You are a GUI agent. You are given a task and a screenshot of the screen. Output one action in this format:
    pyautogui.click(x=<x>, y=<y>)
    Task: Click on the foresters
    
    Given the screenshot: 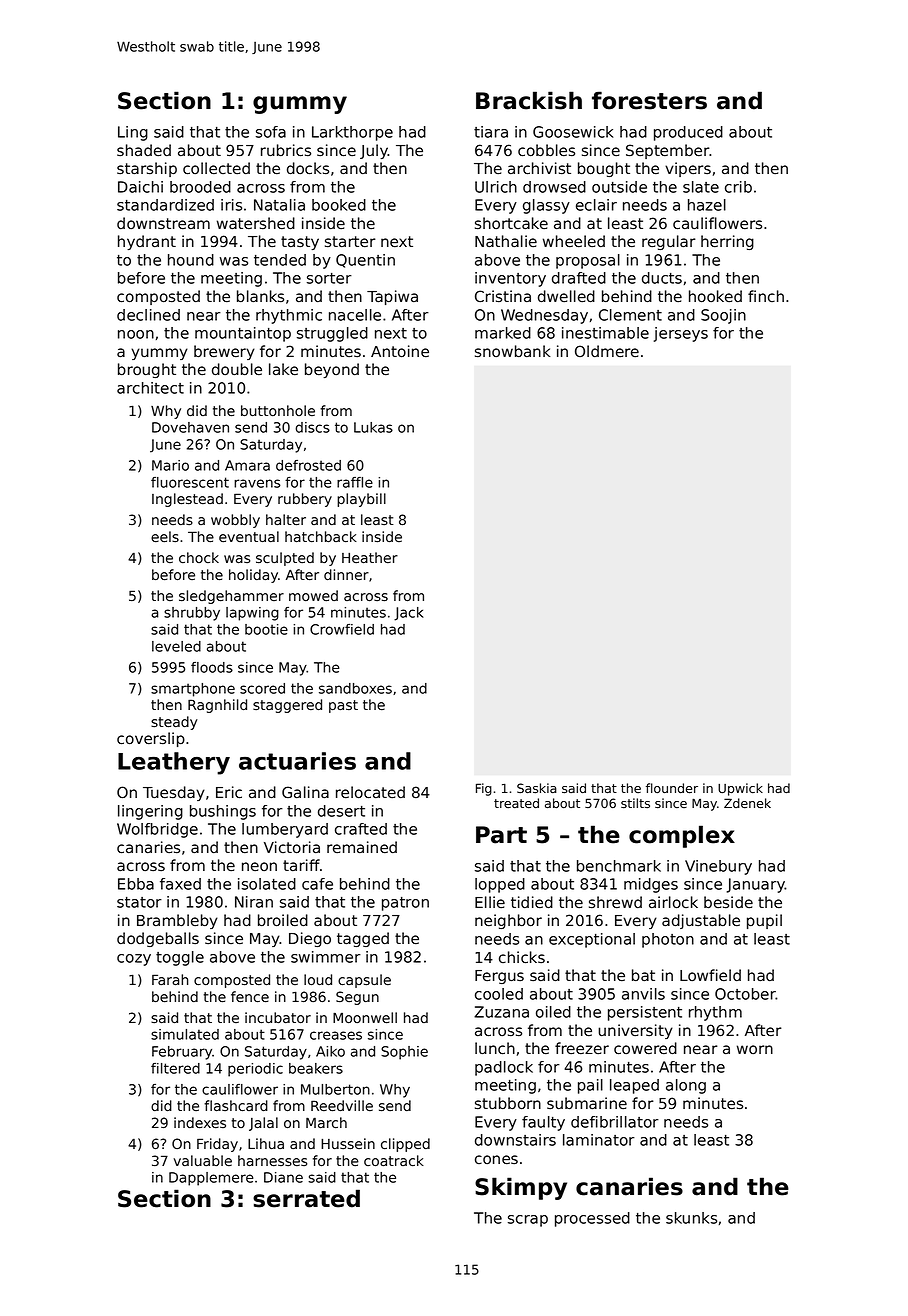 What is the action you would take?
    pyautogui.click(x=649, y=100)
